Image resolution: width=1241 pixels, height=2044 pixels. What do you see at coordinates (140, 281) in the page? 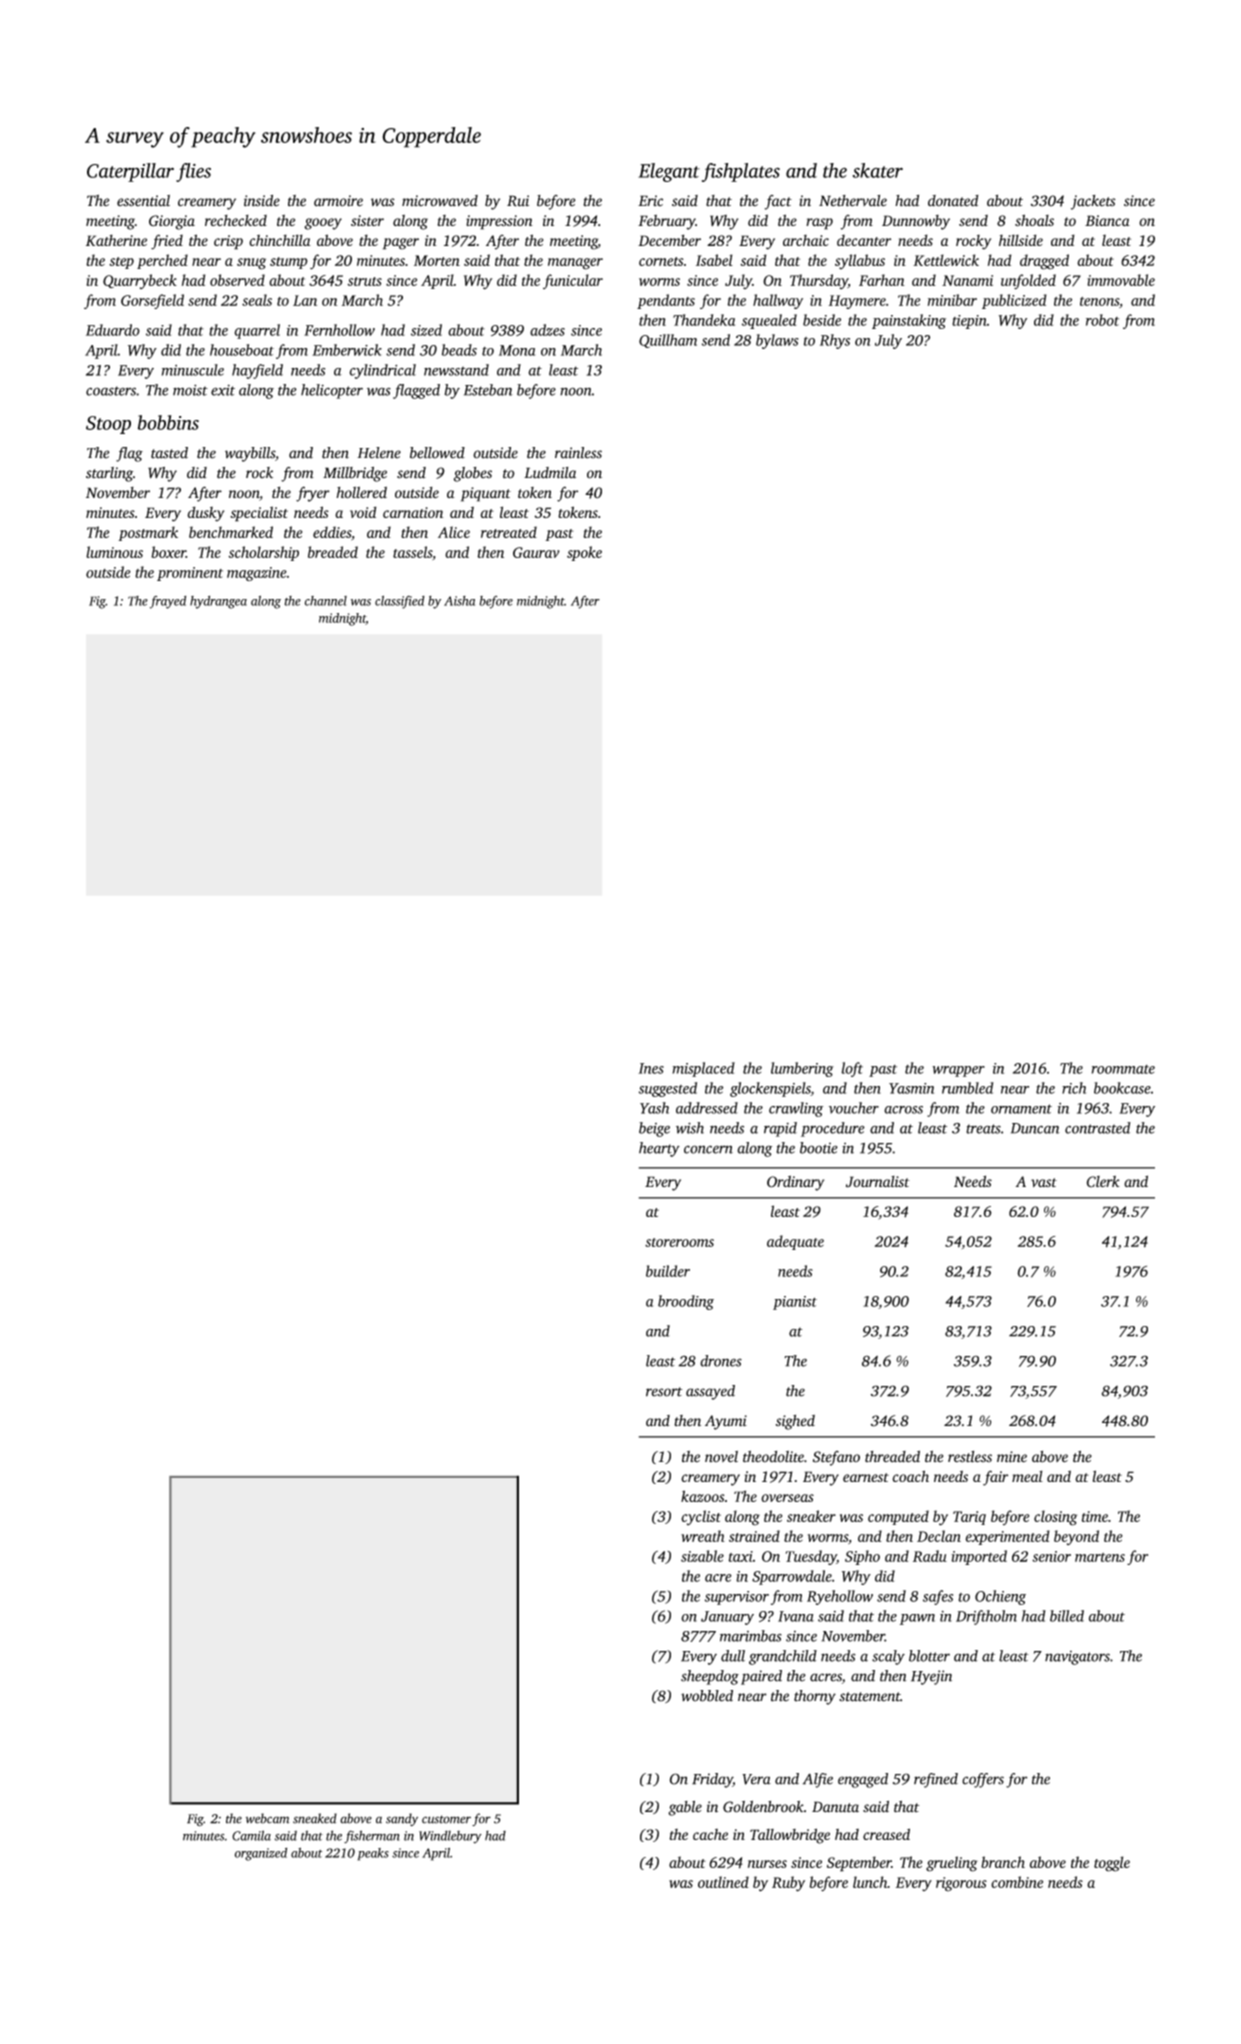
I see `Quarrybeck` at bounding box center [140, 281].
